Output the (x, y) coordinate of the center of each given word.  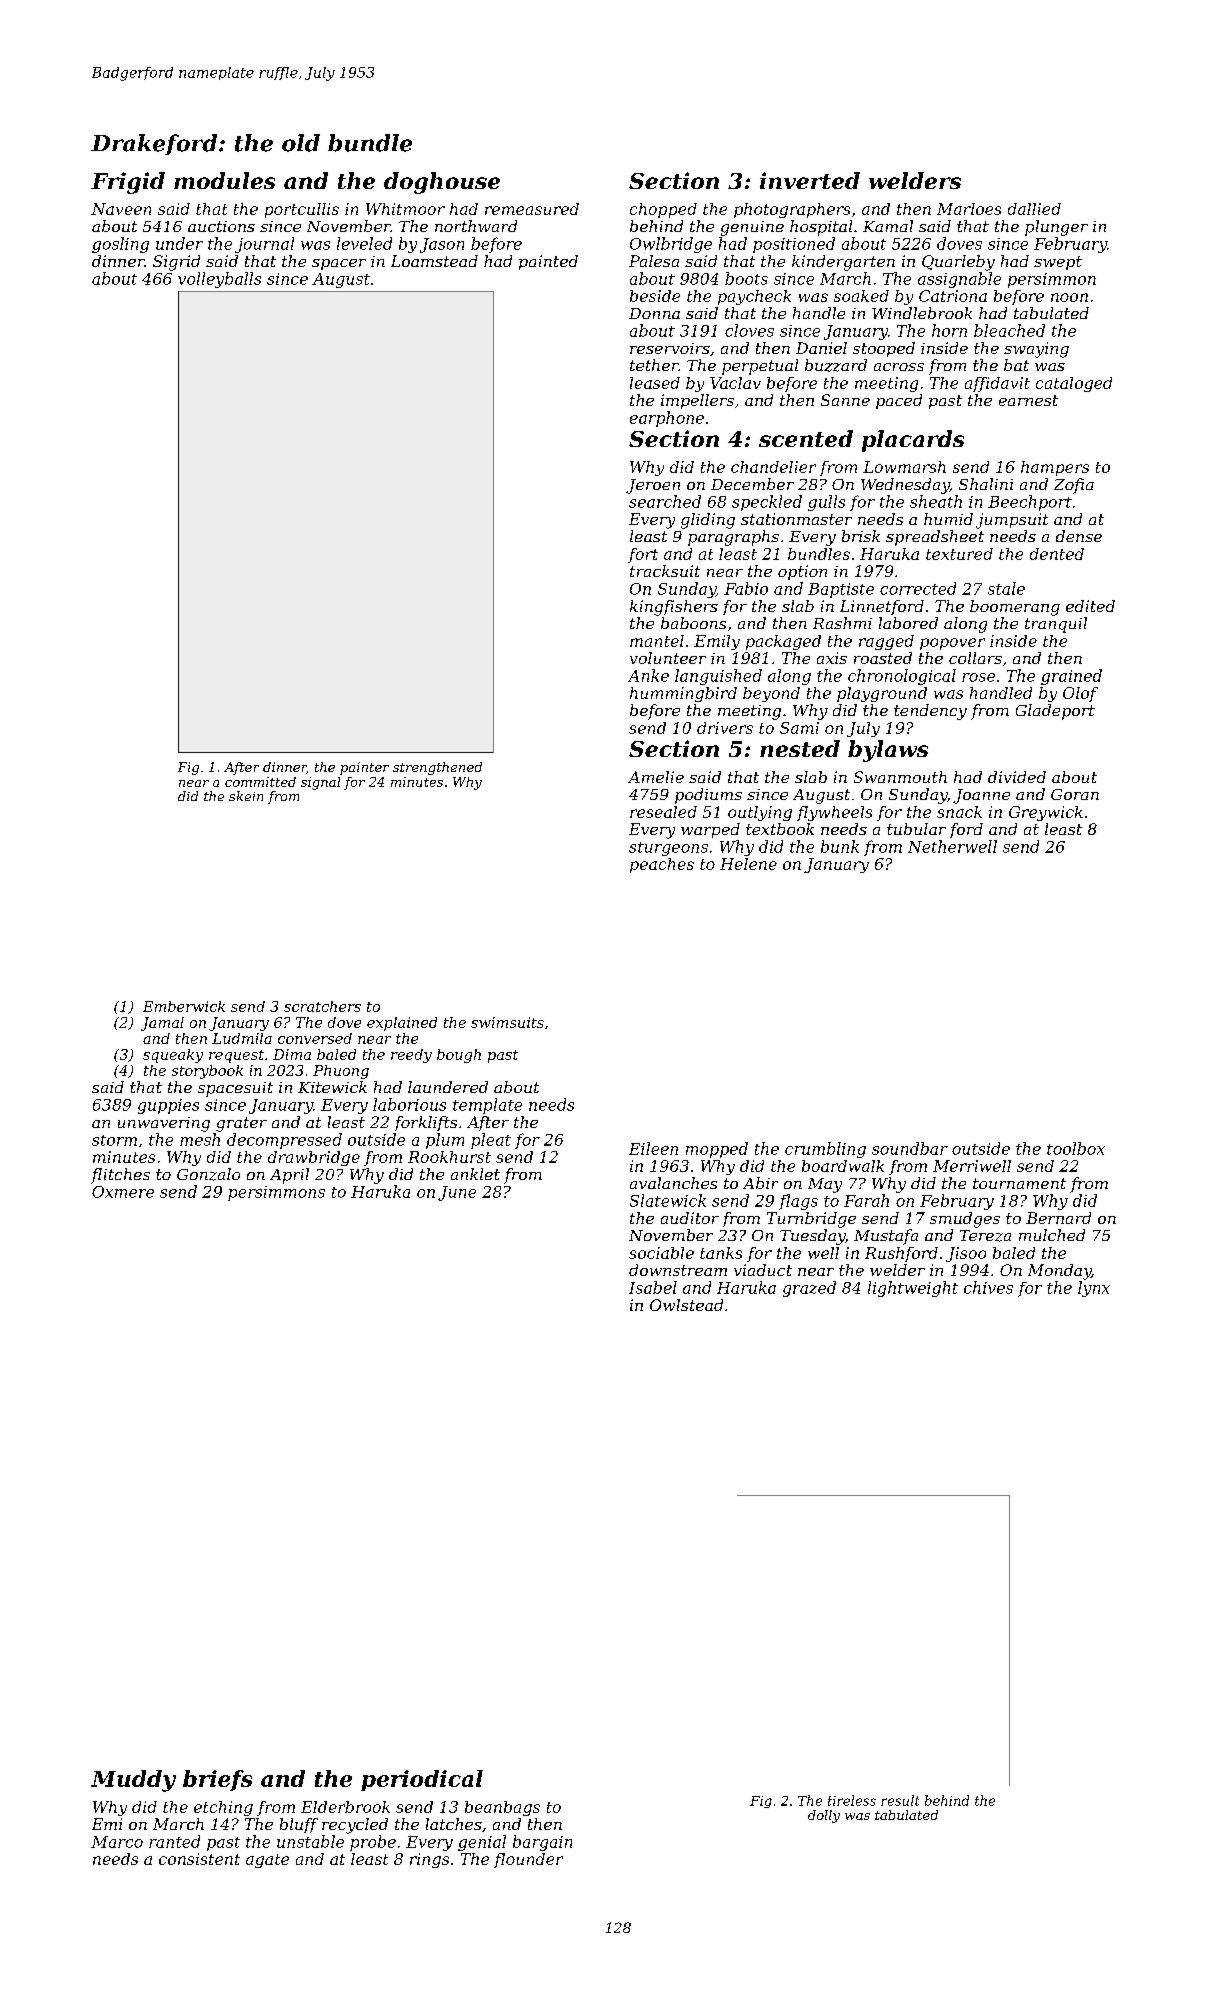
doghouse (442, 183)
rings (429, 1860)
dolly (824, 1816)
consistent (199, 1859)
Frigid (128, 183)
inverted (810, 180)
